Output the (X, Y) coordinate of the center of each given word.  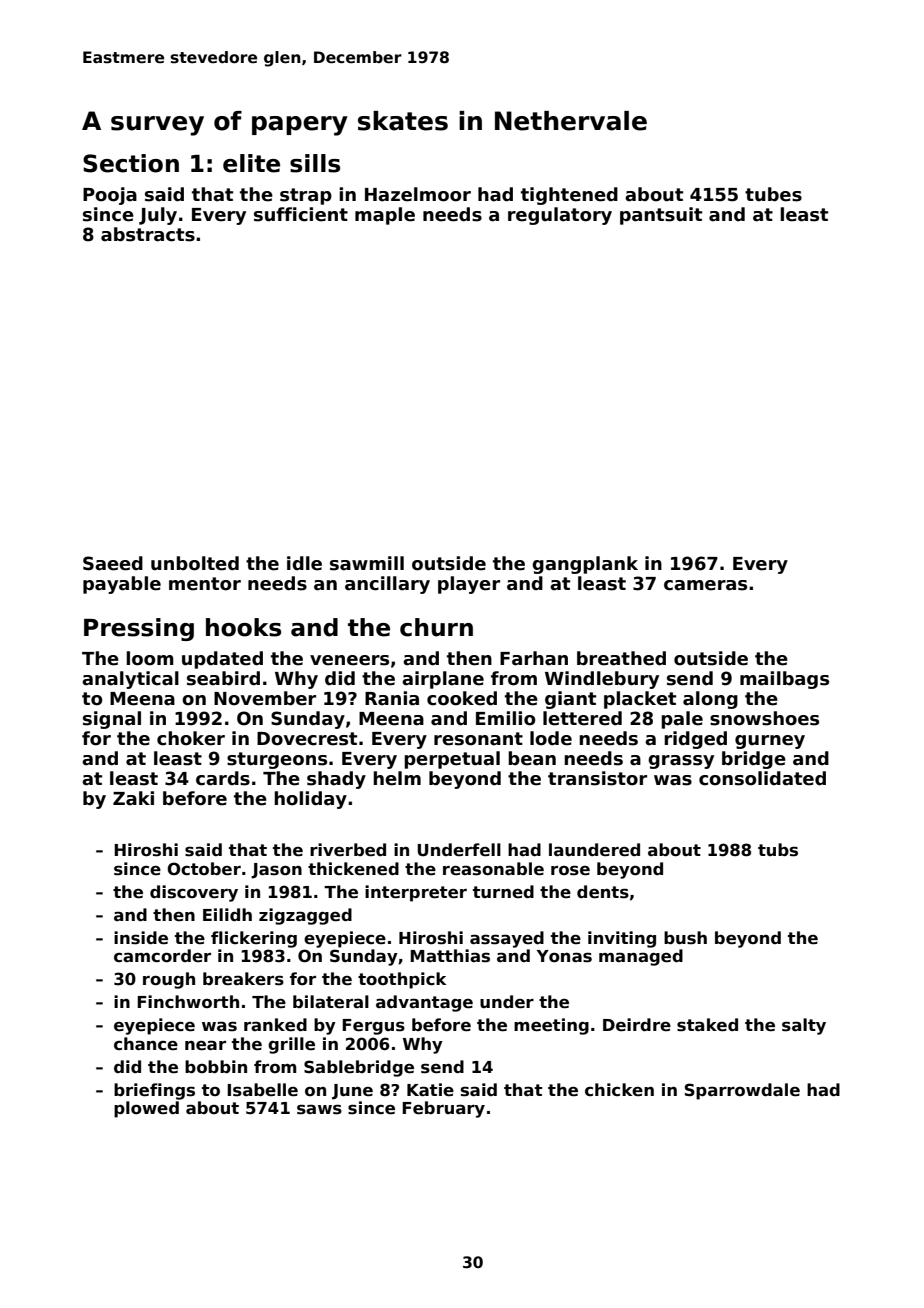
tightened (569, 196)
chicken (619, 1090)
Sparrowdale (742, 1091)
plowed (146, 1109)
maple (385, 216)
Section (131, 163)
